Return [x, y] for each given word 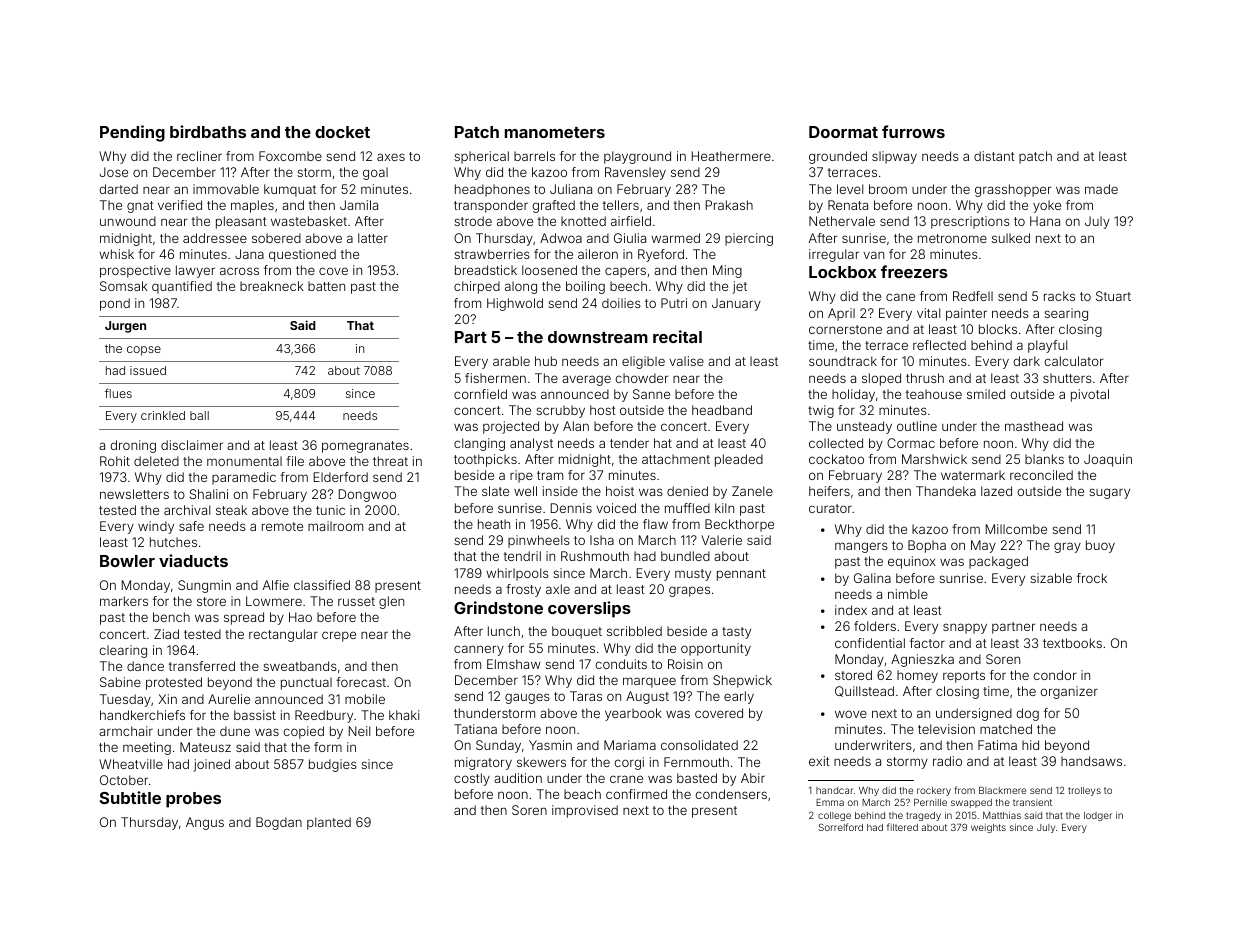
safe [191, 526]
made [1101, 189]
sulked [1011, 238]
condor [1054, 675]
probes [193, 800]
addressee [215, 238]
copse [144, 351]
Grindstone [498, 607]
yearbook [633, 714]
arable [511, 361]
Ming [727, 271]
